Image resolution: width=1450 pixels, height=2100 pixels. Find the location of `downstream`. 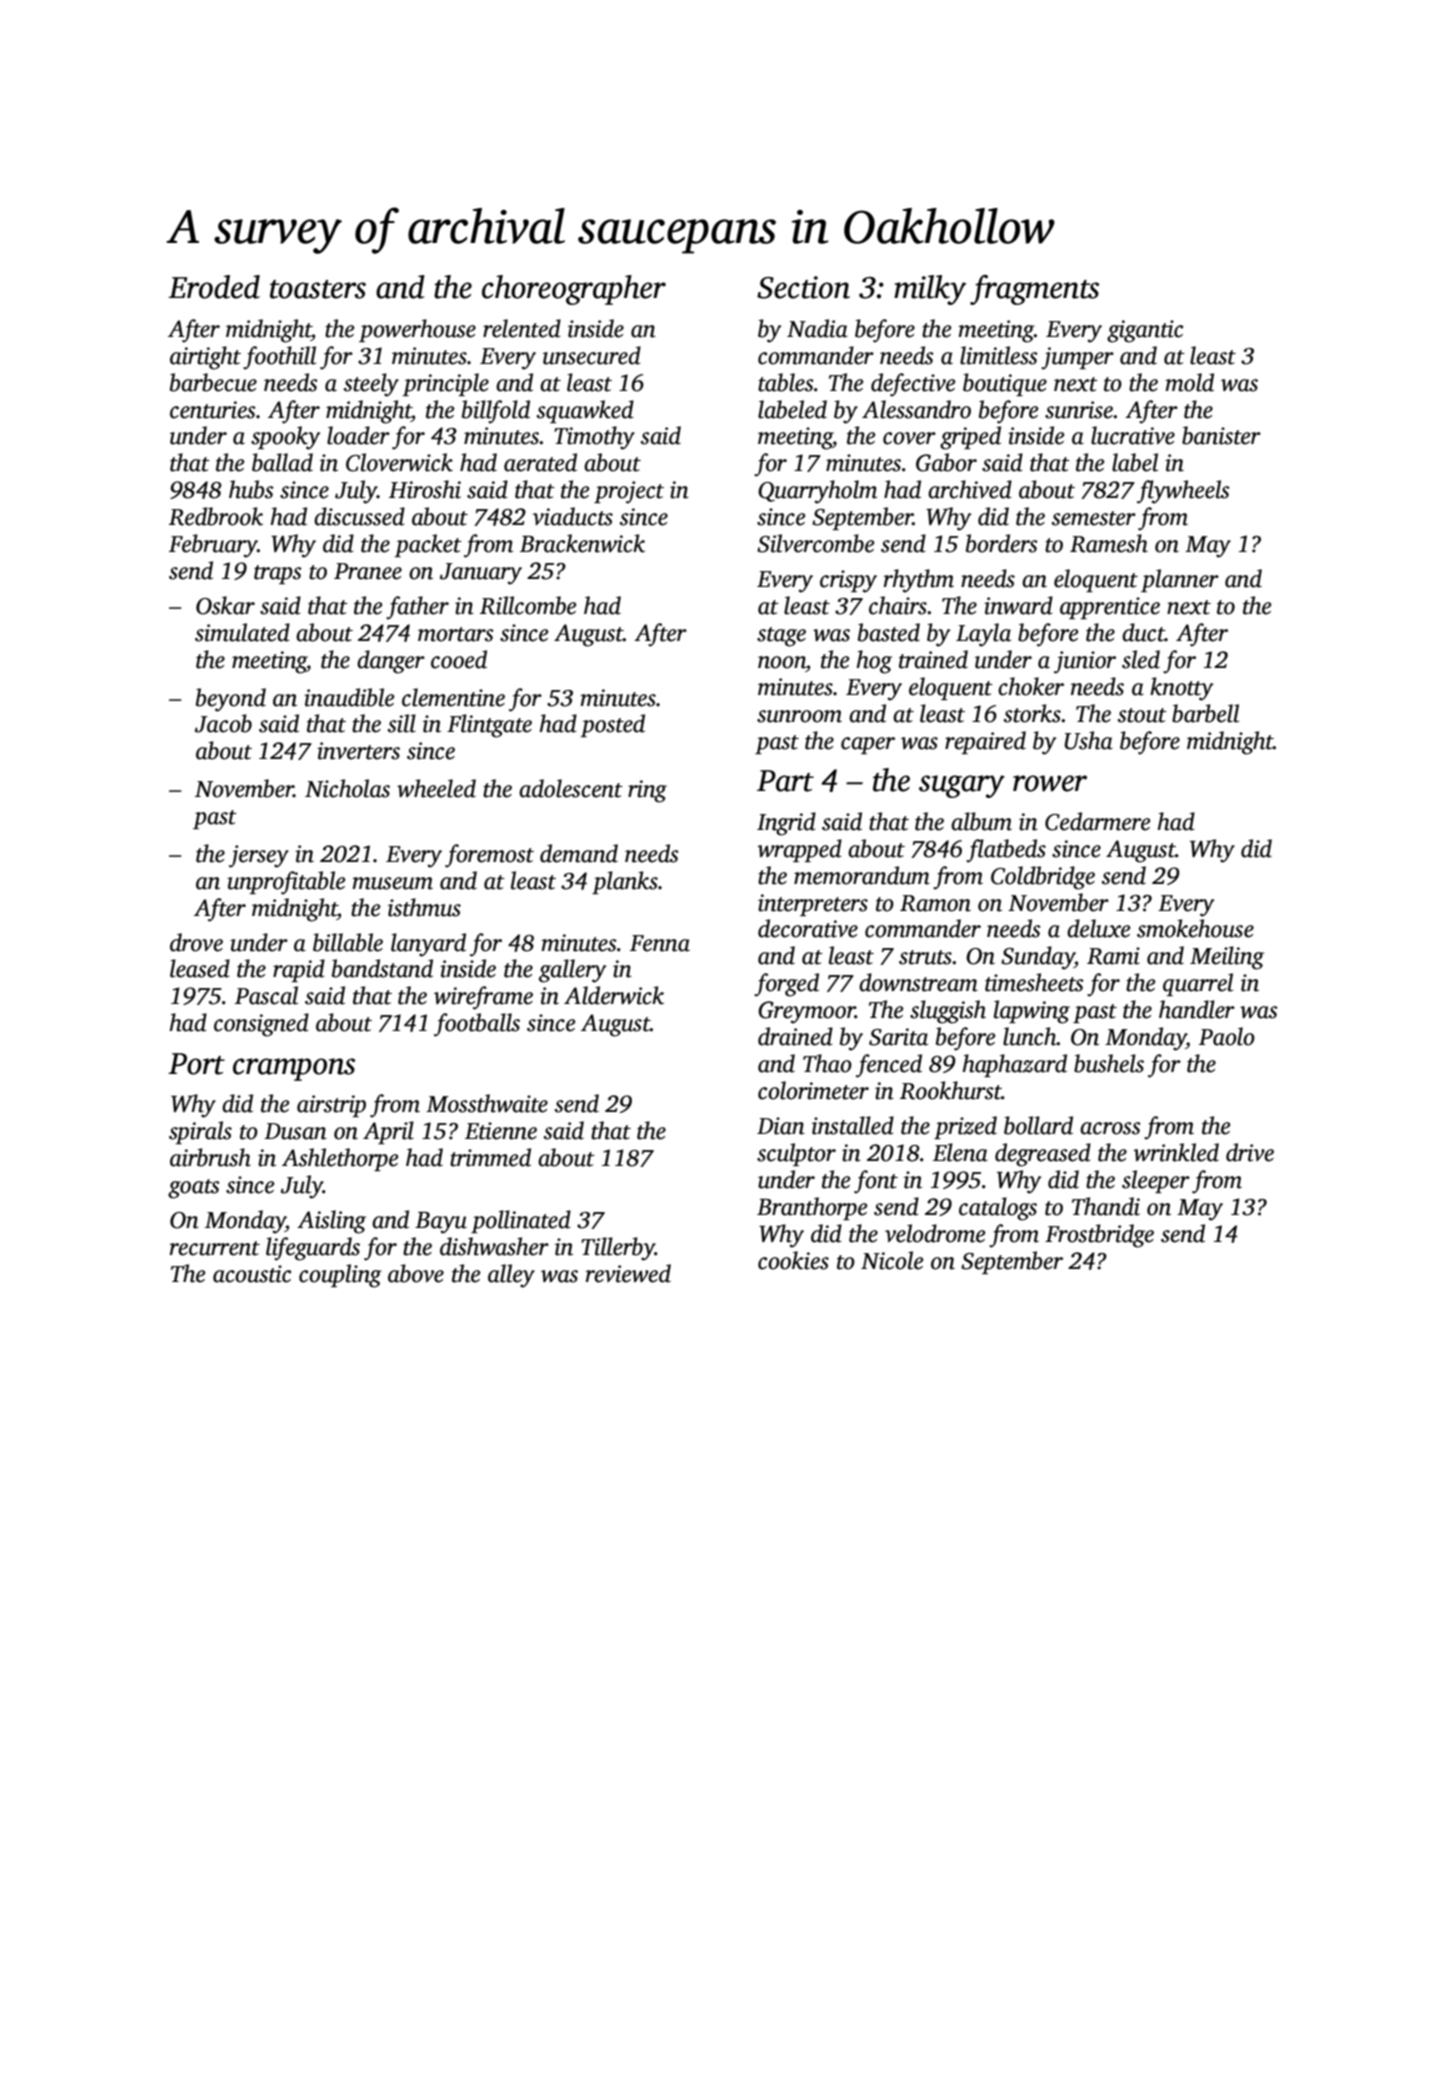

downstream is located at coordinates (918, 982).
